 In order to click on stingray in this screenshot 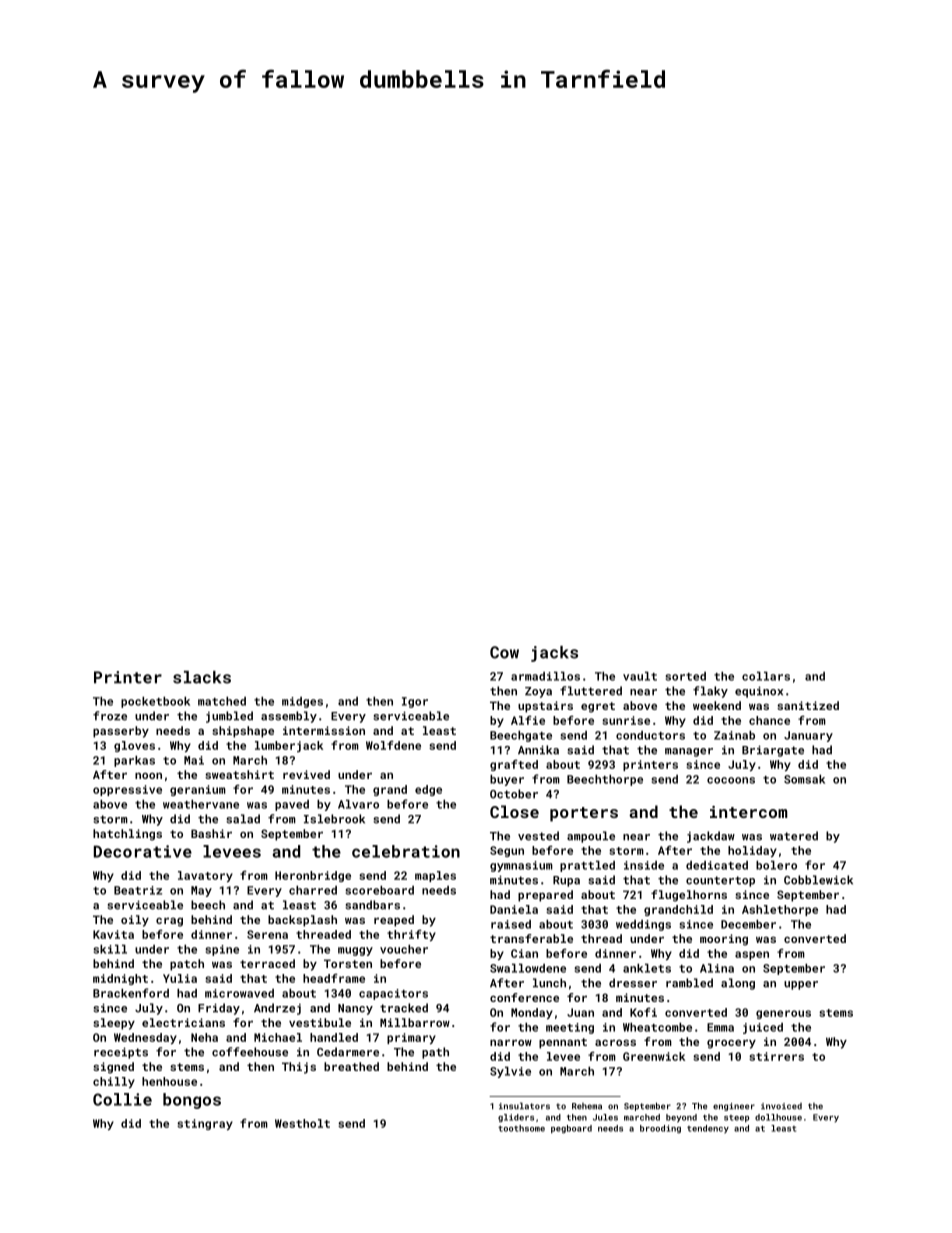, I will do `click(205, 1124)`.
